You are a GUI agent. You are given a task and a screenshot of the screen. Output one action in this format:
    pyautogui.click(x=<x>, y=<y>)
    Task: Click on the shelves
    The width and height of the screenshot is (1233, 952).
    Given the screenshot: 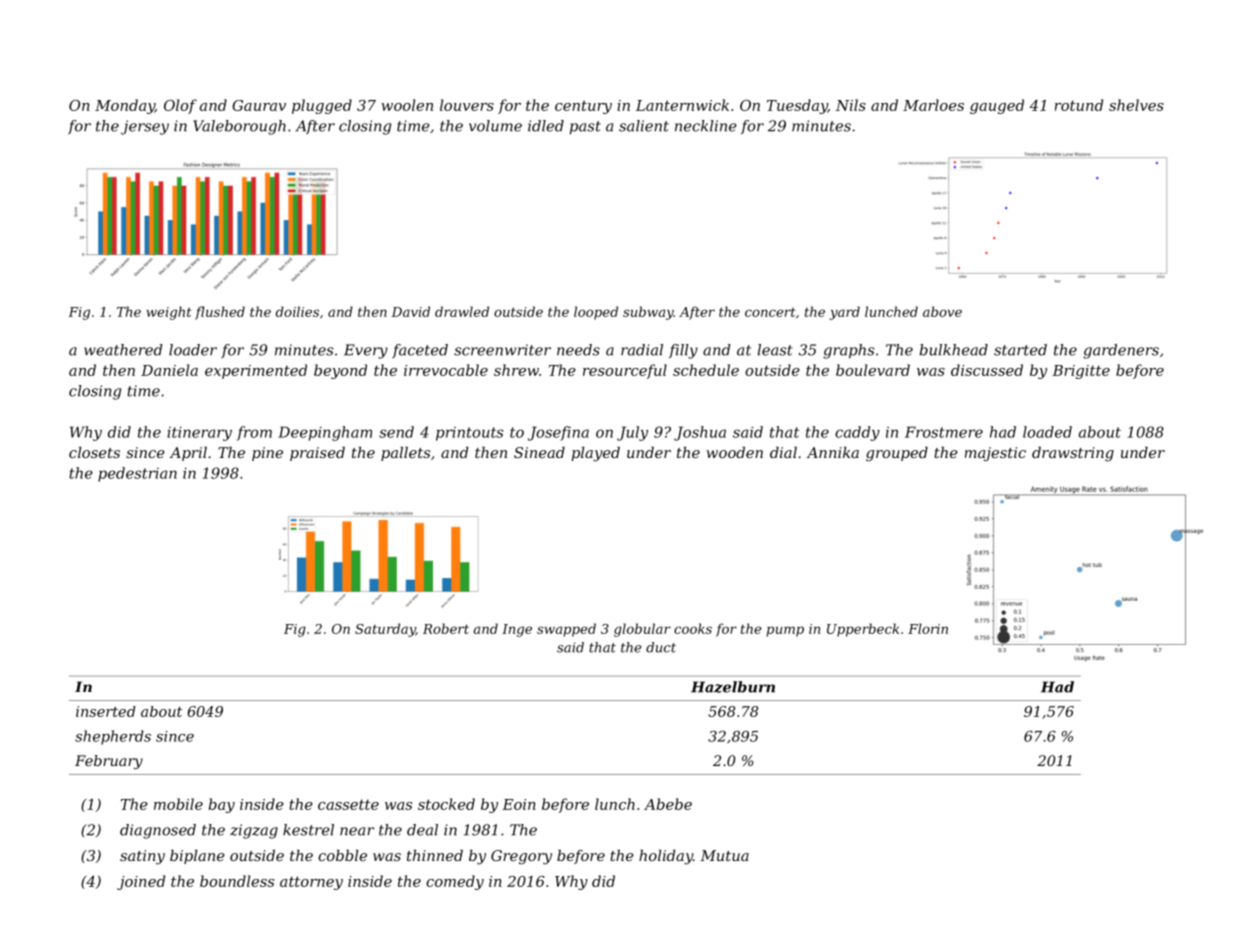 What is the action you would take?
    pyautogui.click(x=1136, y=105)
